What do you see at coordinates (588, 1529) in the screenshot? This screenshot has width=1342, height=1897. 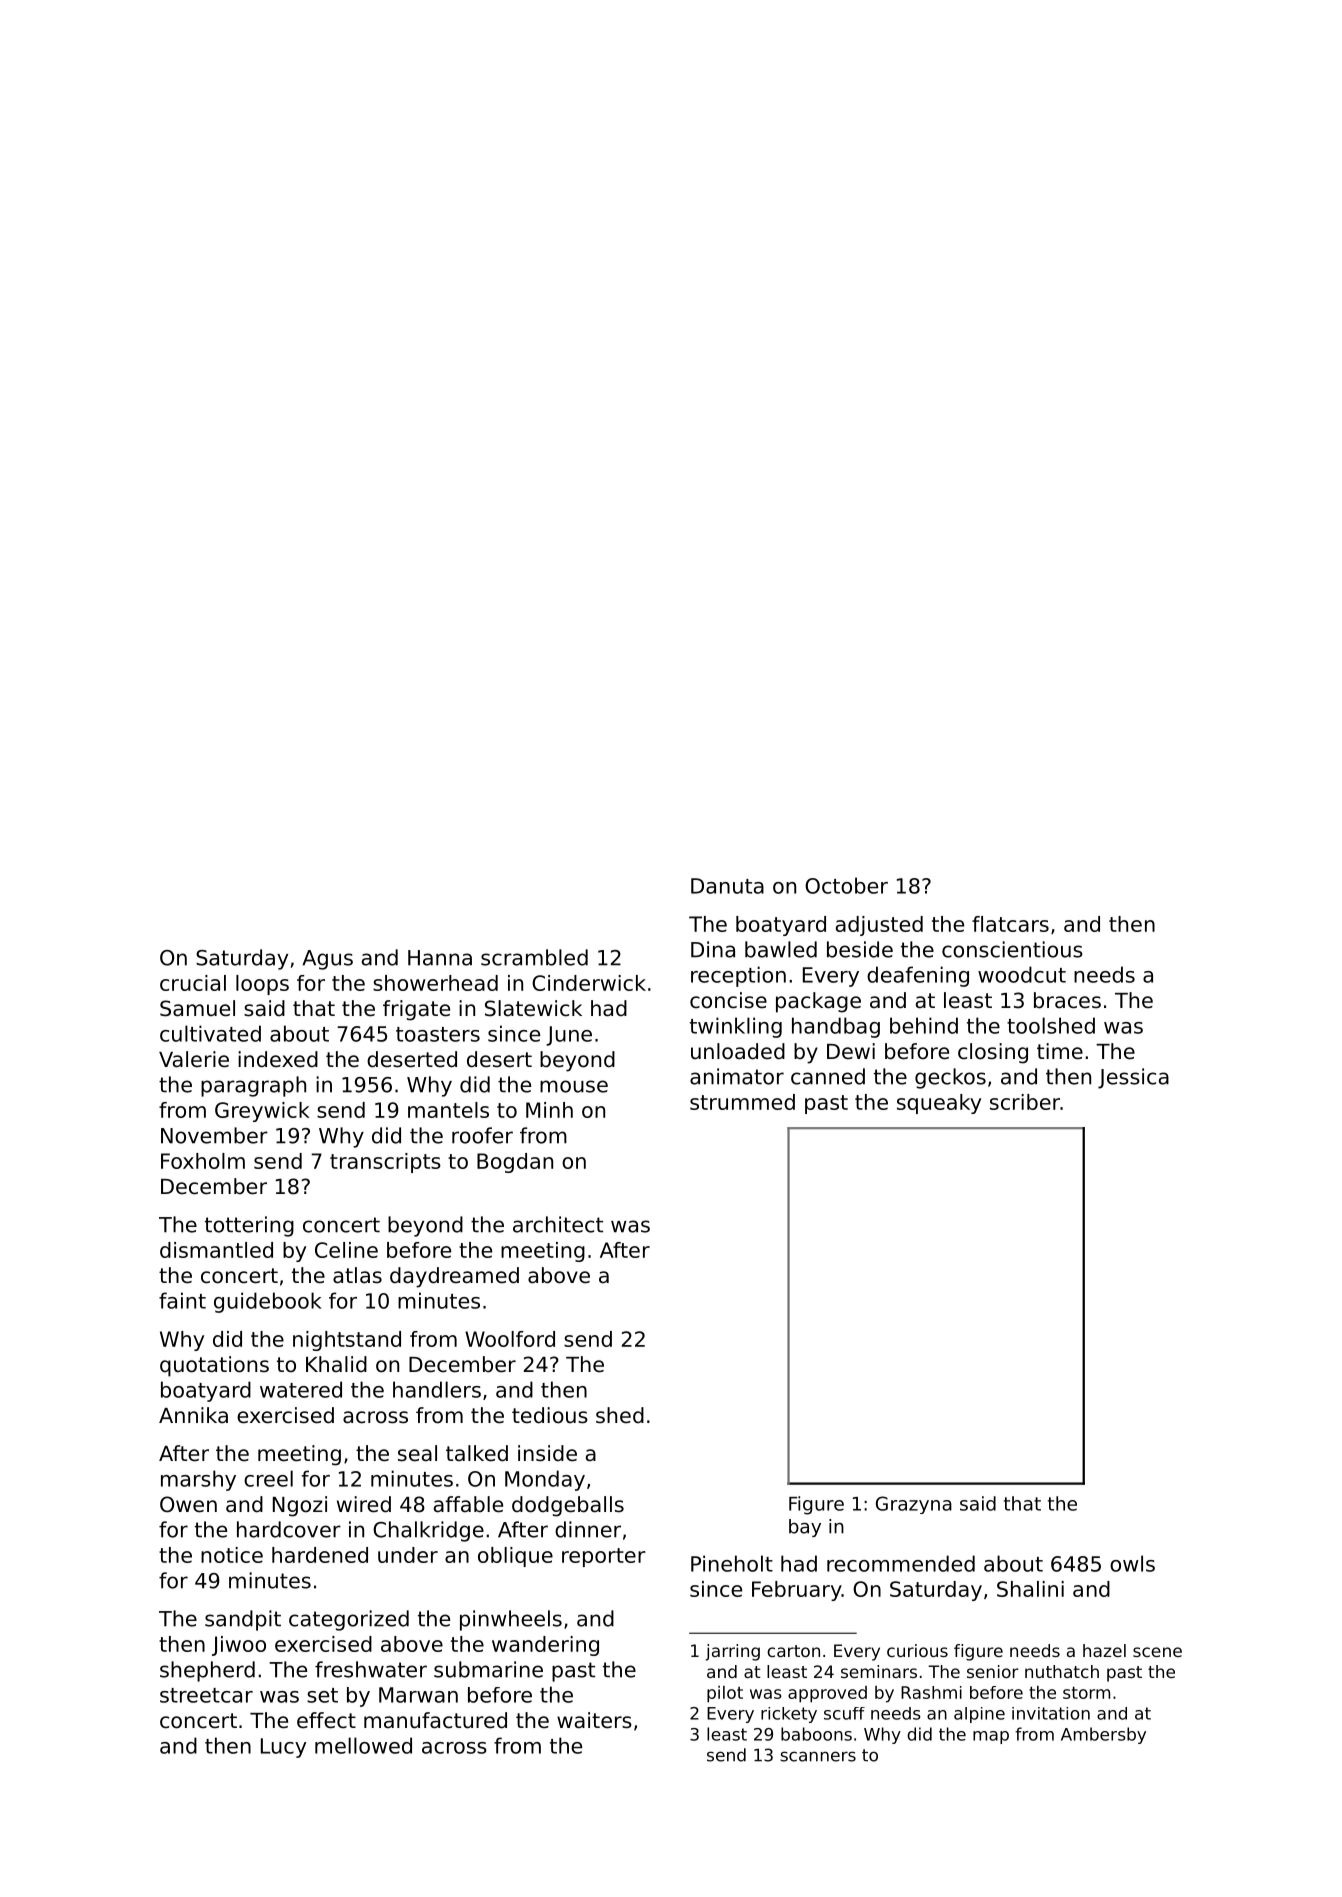 I see `dinner` at bounding box center [588, 1529].
